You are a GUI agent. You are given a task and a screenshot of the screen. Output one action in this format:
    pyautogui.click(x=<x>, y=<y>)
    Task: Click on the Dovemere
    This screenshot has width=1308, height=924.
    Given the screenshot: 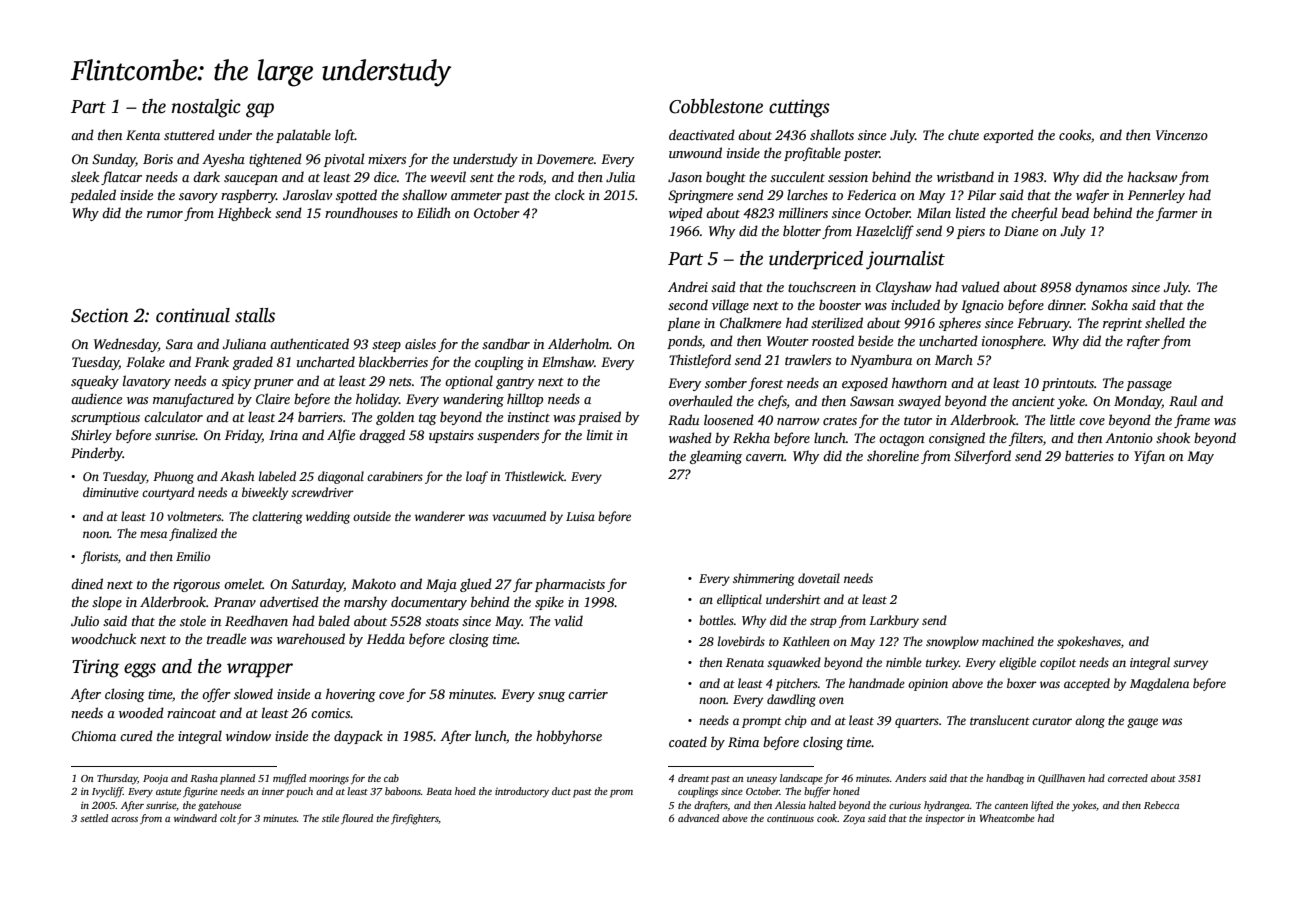 What is the action you would take?
    pyautogui.click(x=565, y=159)
